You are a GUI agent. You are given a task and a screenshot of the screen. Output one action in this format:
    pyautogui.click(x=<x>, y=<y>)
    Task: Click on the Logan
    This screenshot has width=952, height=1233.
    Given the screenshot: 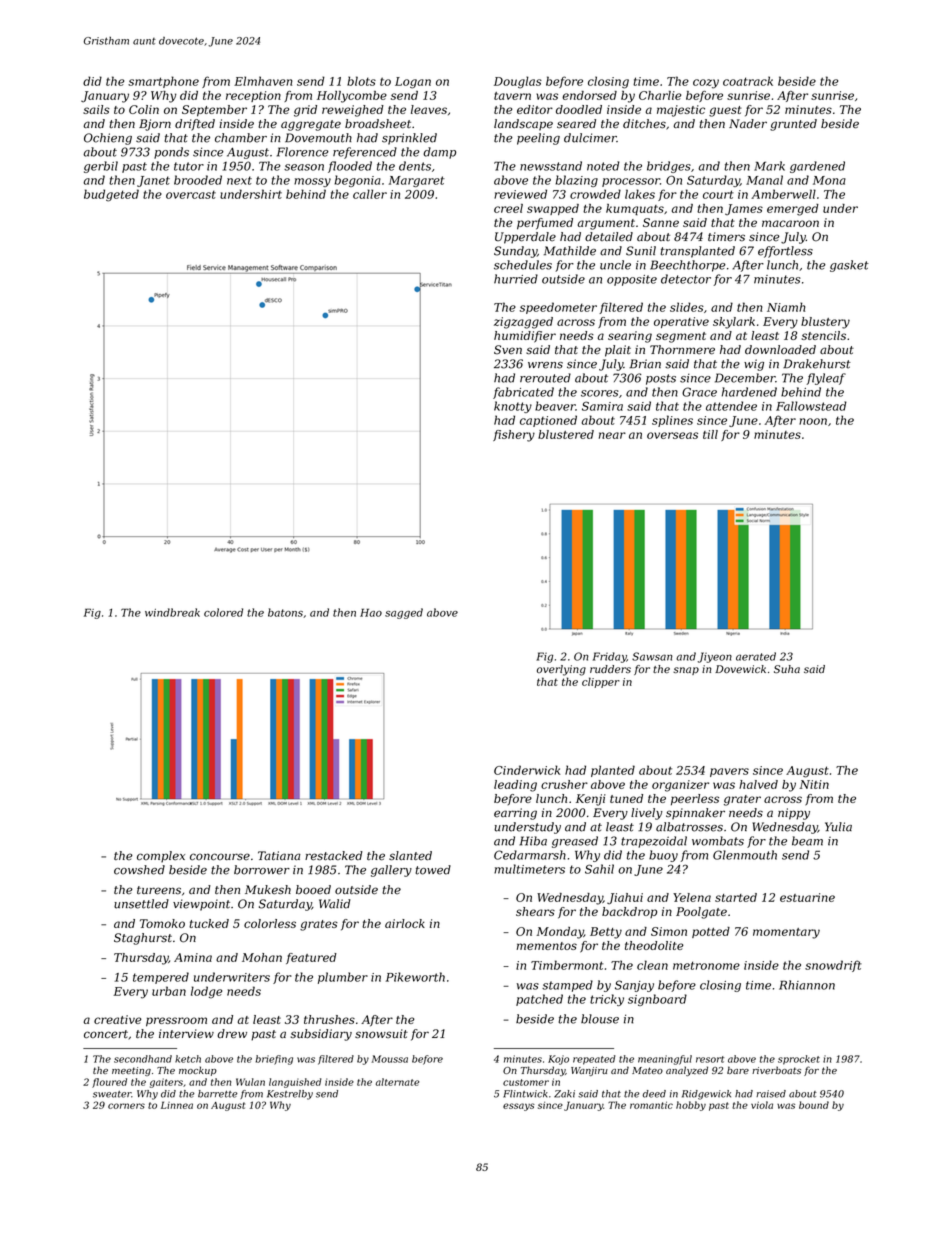 What is the action you would take?
    pyautogui.click(x=413, y=83)
